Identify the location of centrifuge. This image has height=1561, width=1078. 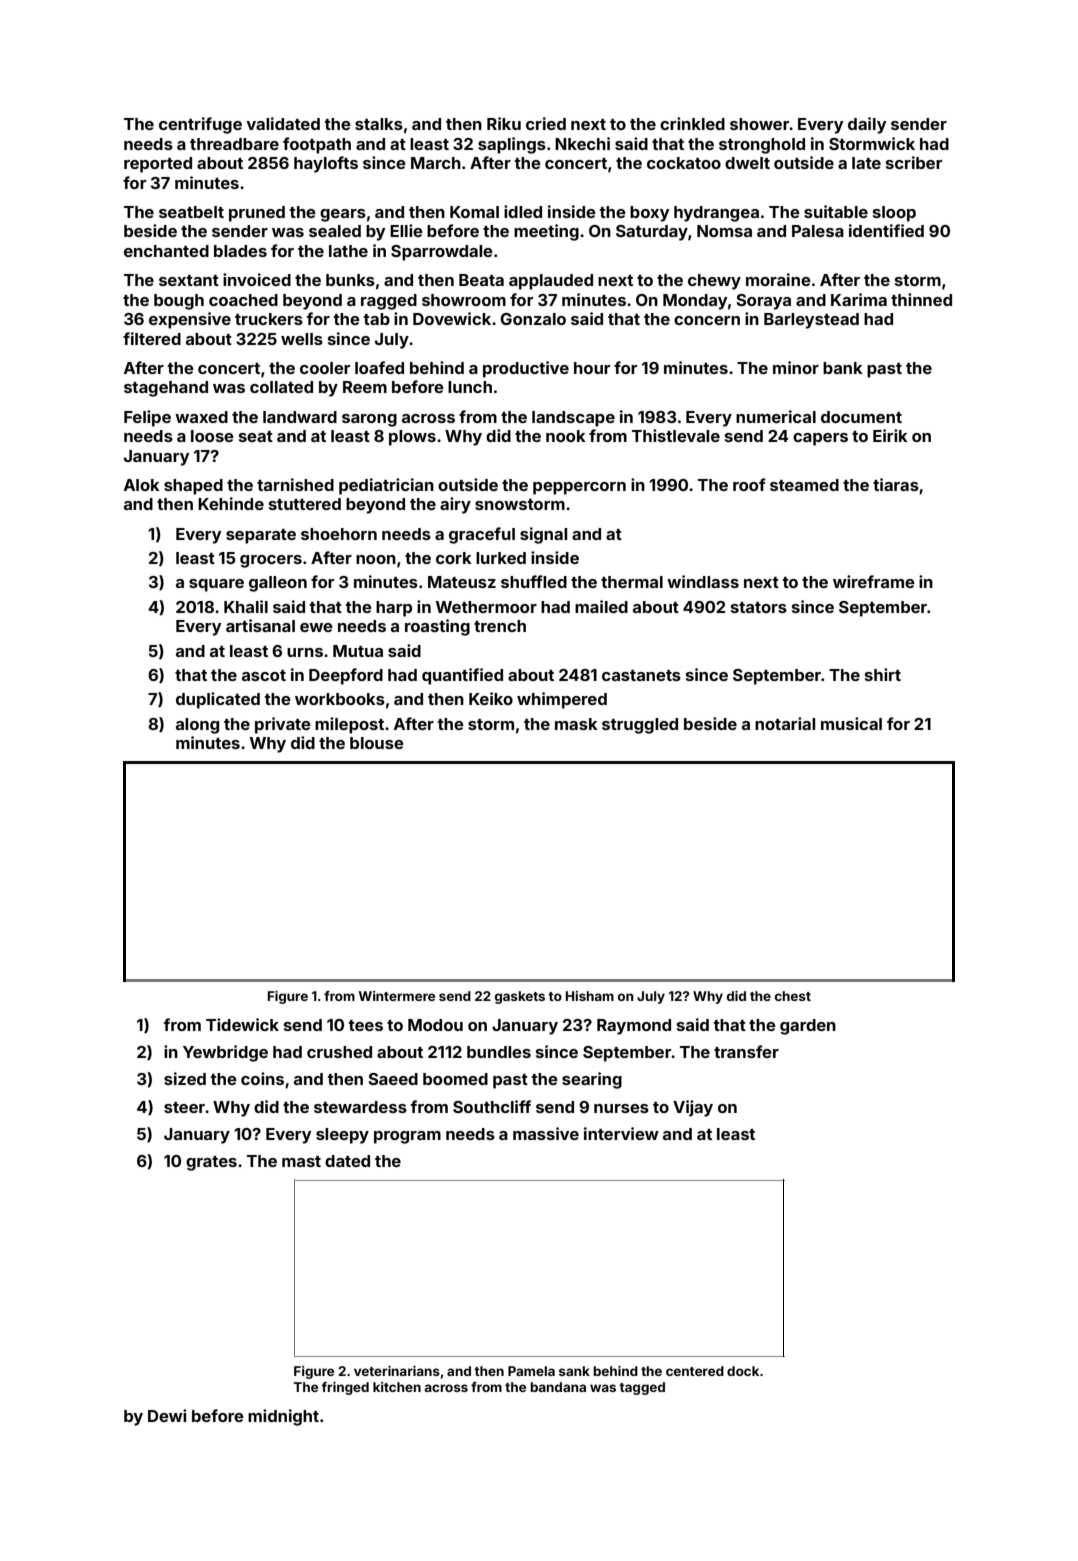
(200, 125).
